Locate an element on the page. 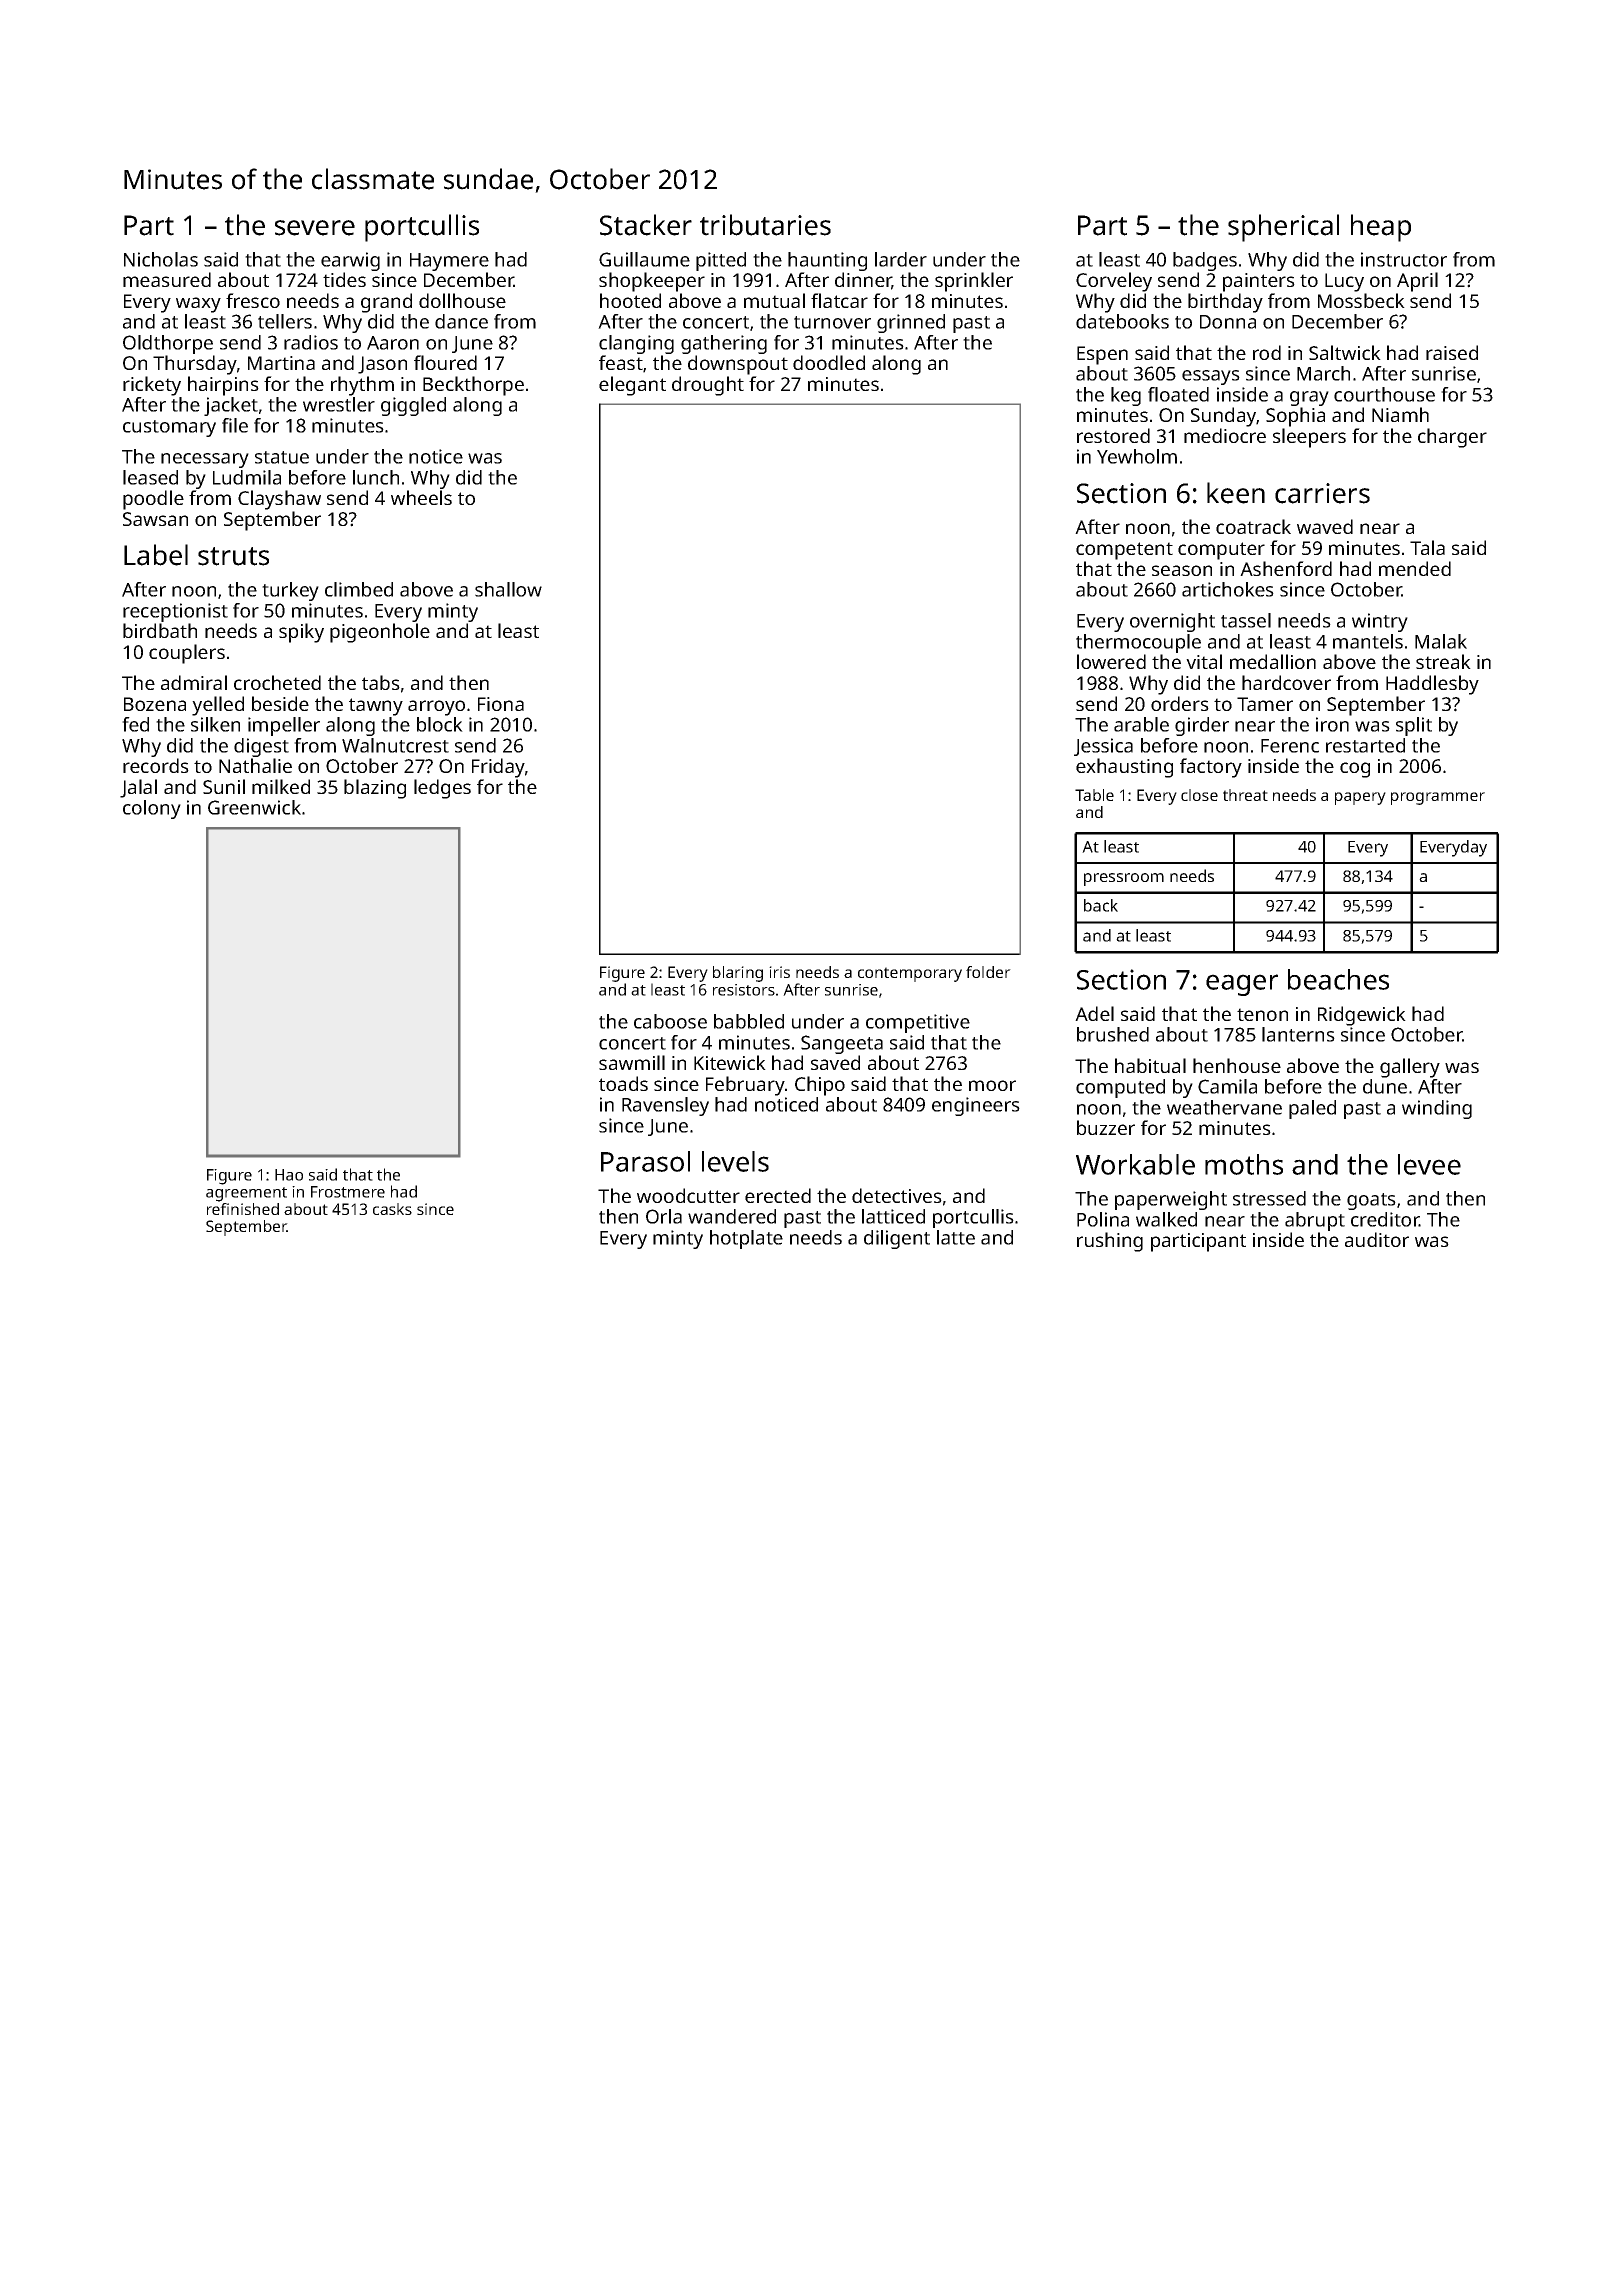 This image has width=1620, height=2292. heap is located at coordinates (1381, 228).
